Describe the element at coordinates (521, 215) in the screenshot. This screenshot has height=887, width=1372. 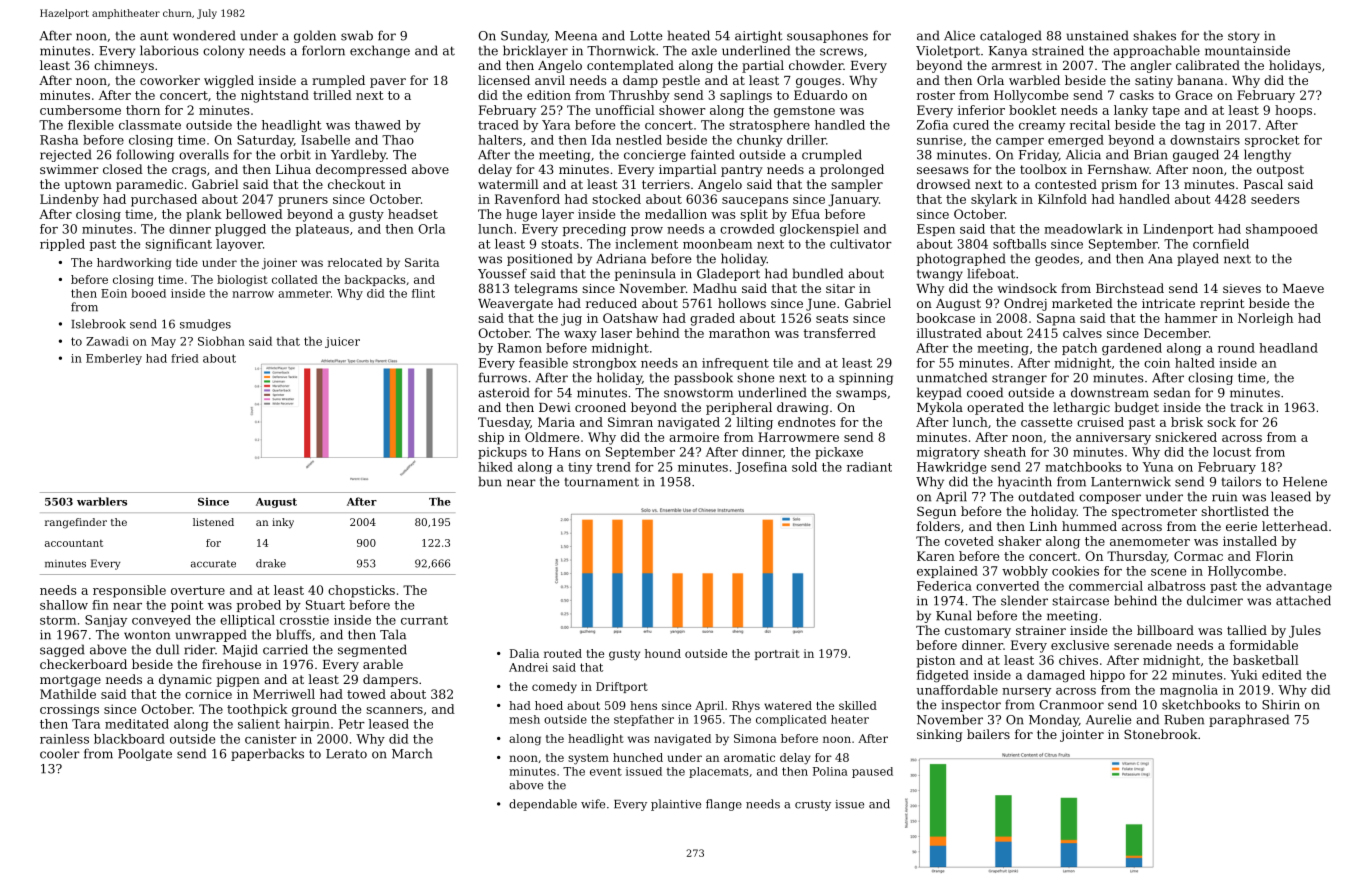
I see `huge` at that location.
